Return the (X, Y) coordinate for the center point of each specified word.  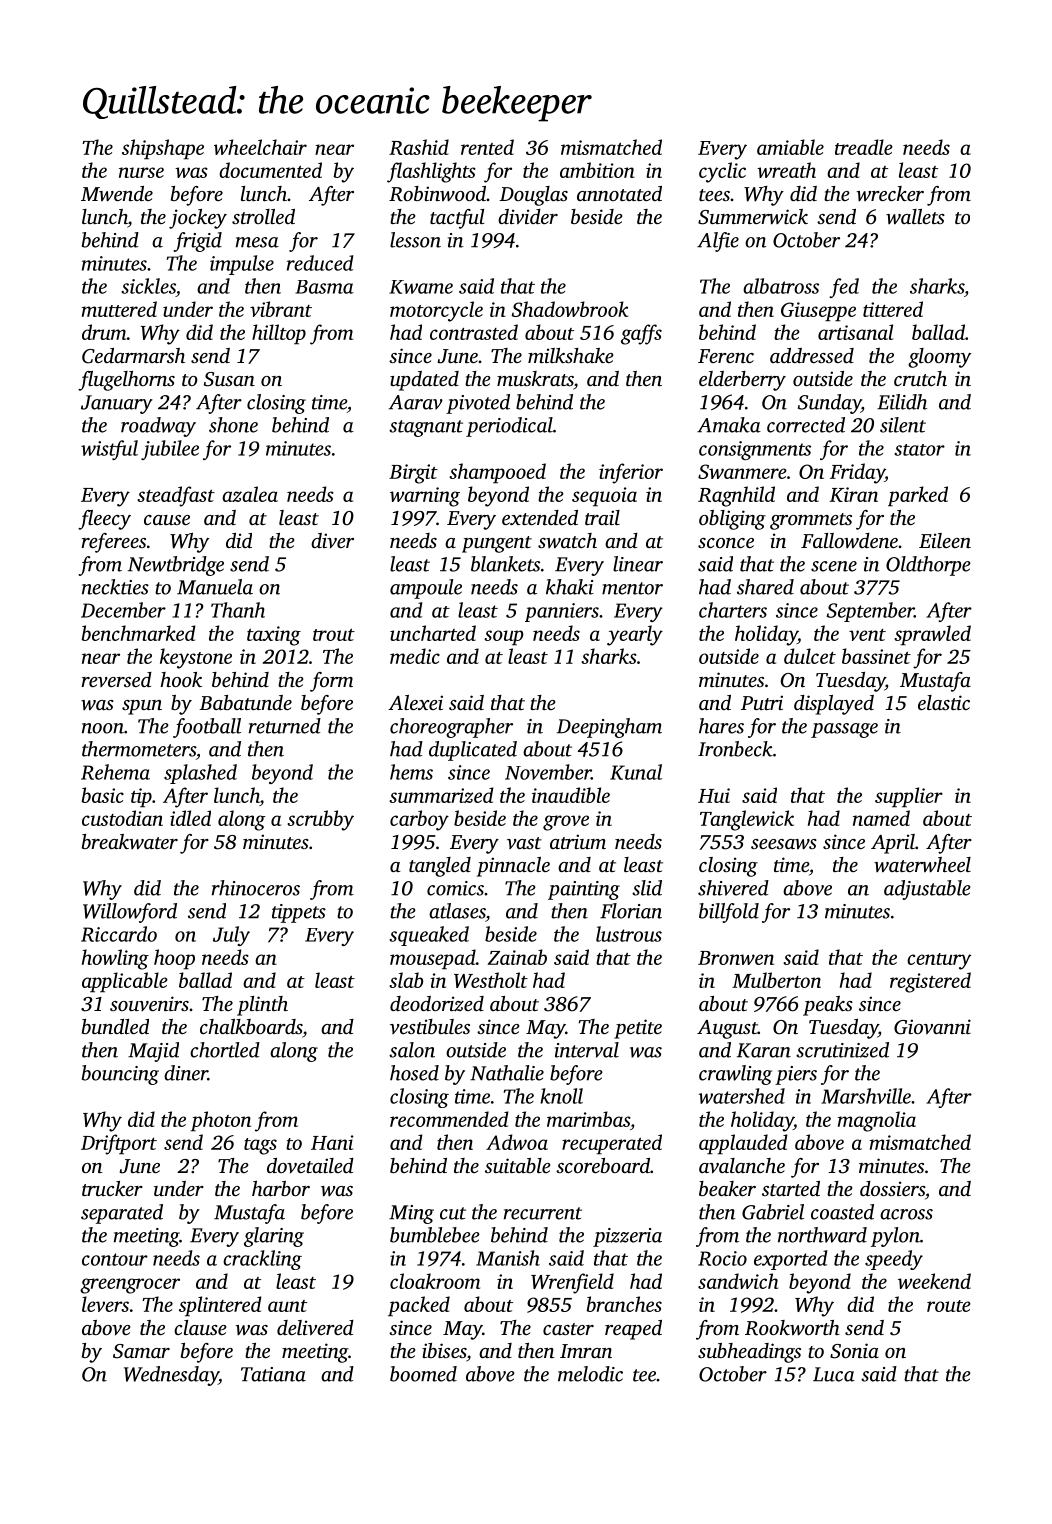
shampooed (497, 473)
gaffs (641, 334)
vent (867, 635)
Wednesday (171, 1376)
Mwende (117, 194)
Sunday (829, 404)
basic (102, 795)
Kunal (636, 772)
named (881, 818)
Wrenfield (572, 1283)
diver (332, 540)
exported (791, 1260)
